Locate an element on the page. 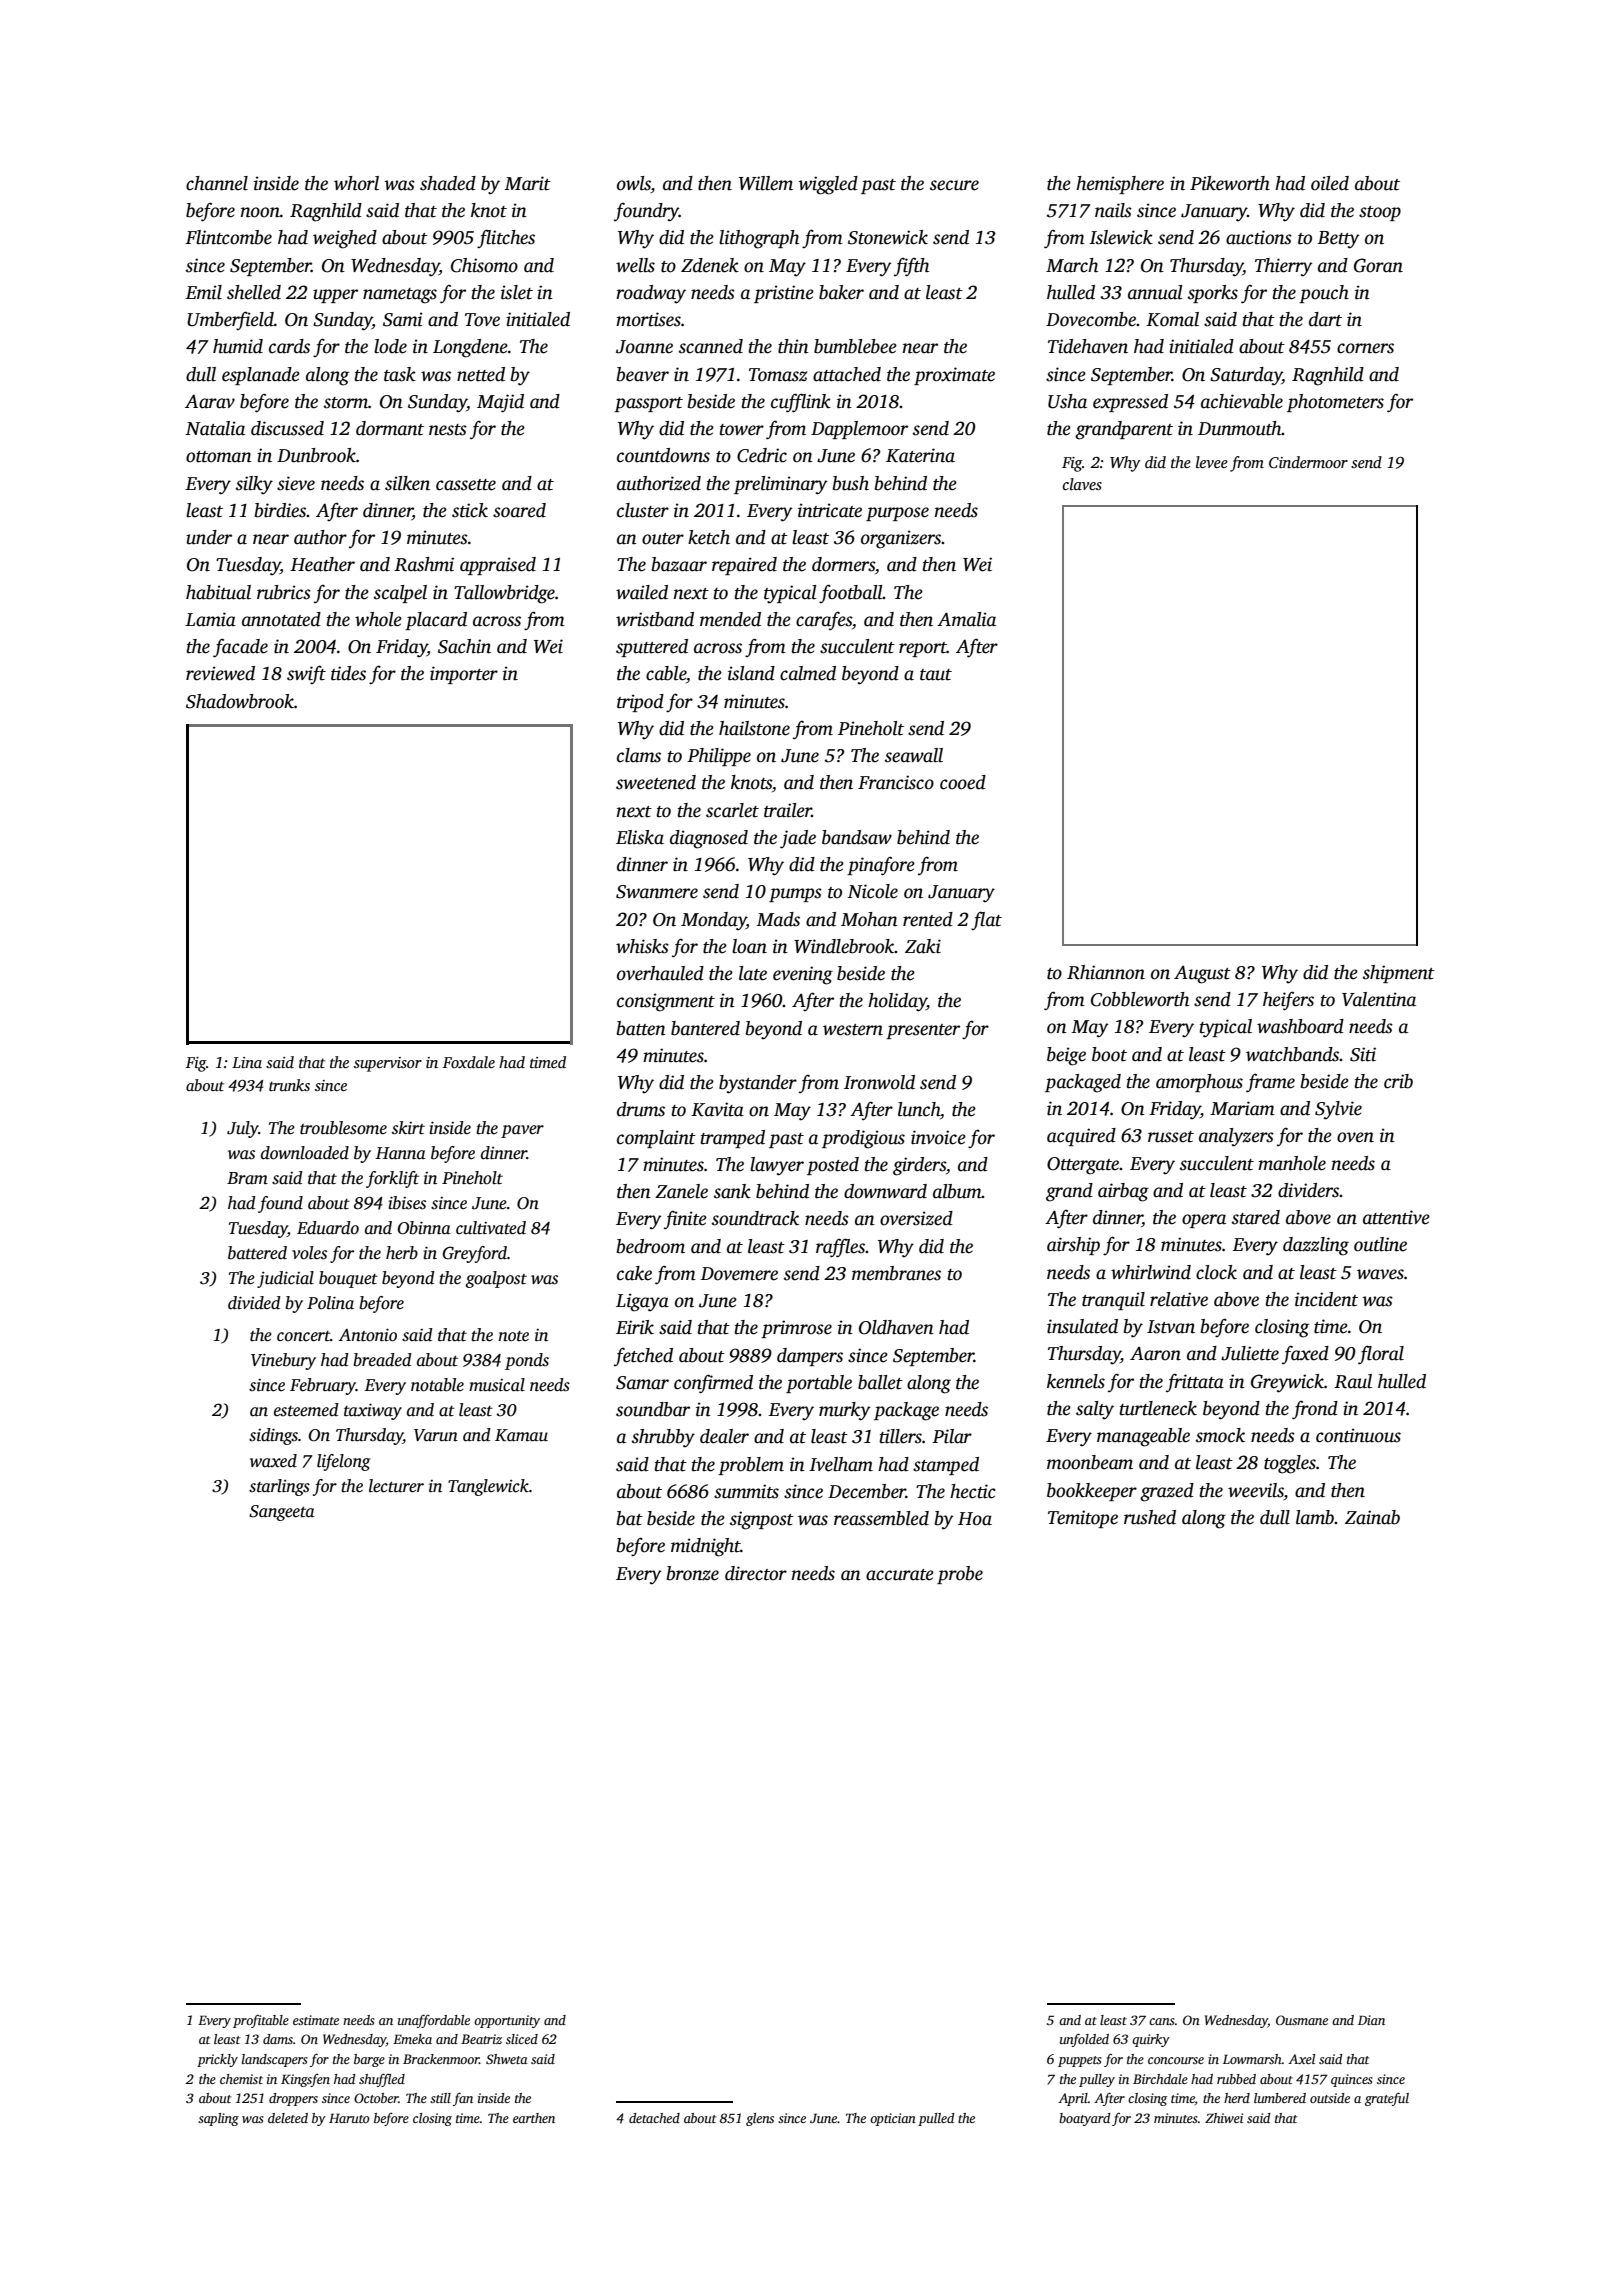 This image has width=1620, height=2292. trunks is located at coordinates (289, 1085).
